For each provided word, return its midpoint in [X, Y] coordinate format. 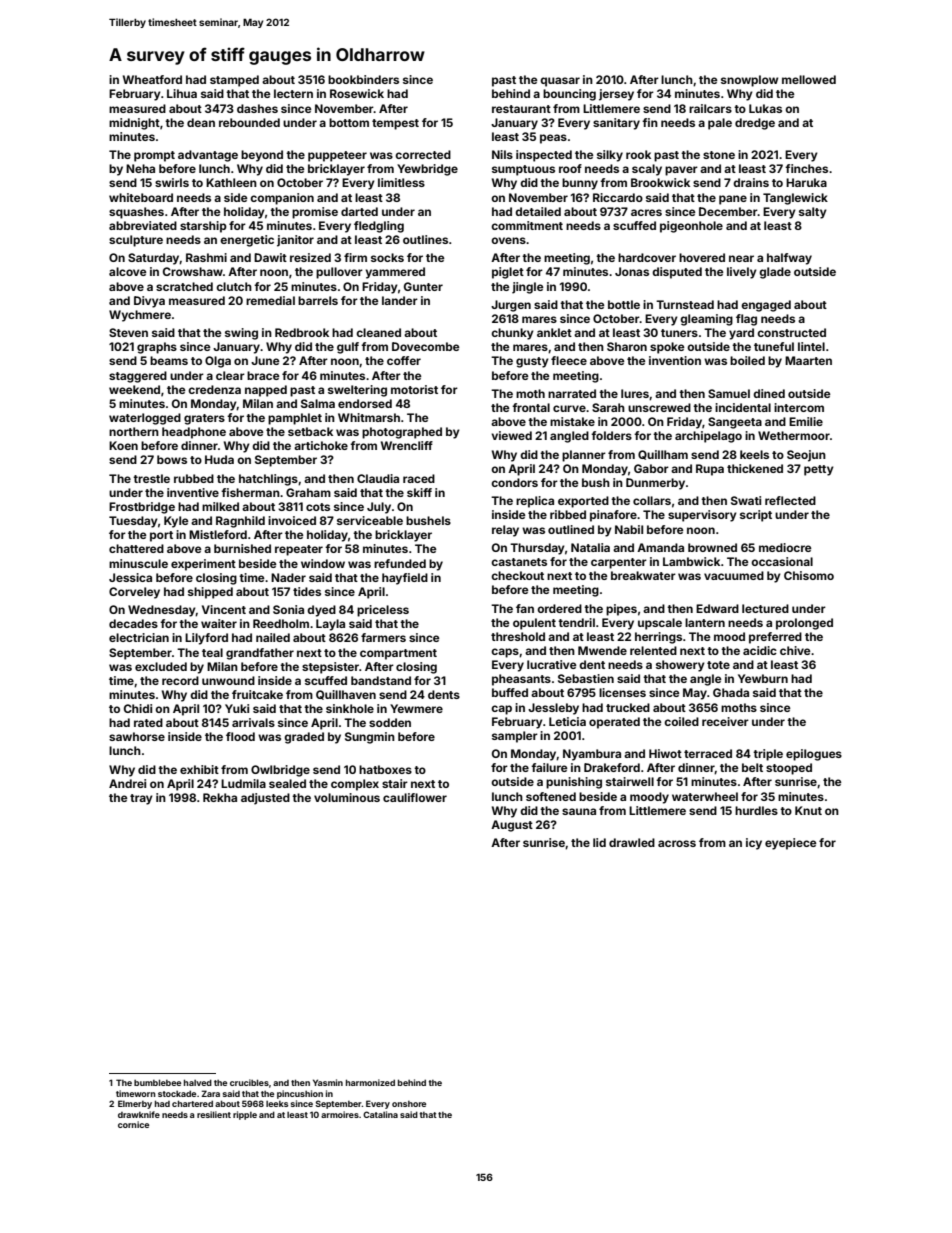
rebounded [249, 122]
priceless [383, 611]
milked [220, 506]
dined [769, 393]
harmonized [370, 1082]
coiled [681, 721]
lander [400, 300]
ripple [245, 1115]
